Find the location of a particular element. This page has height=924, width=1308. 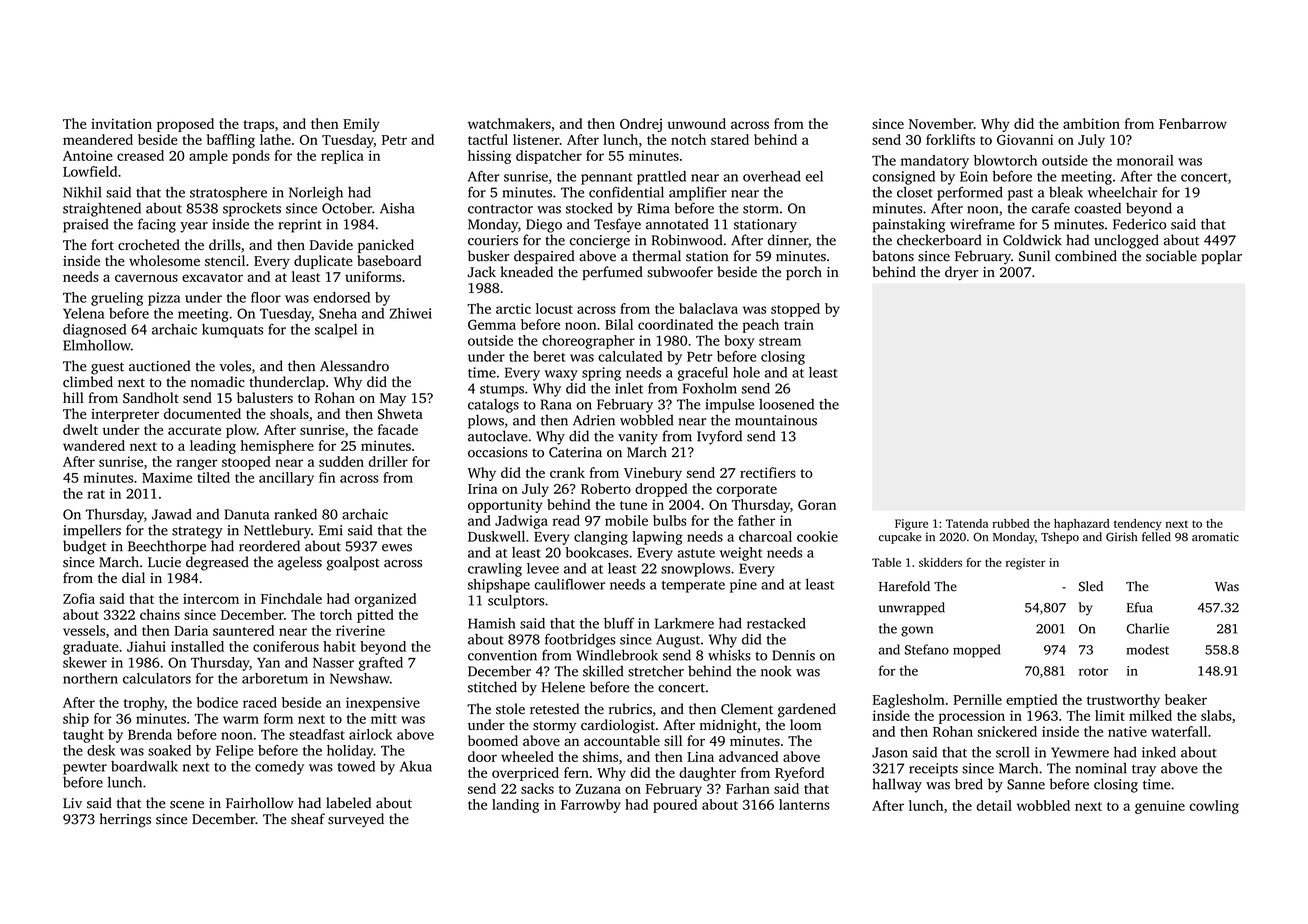

choreographer is located at coordinates (588, 342).
